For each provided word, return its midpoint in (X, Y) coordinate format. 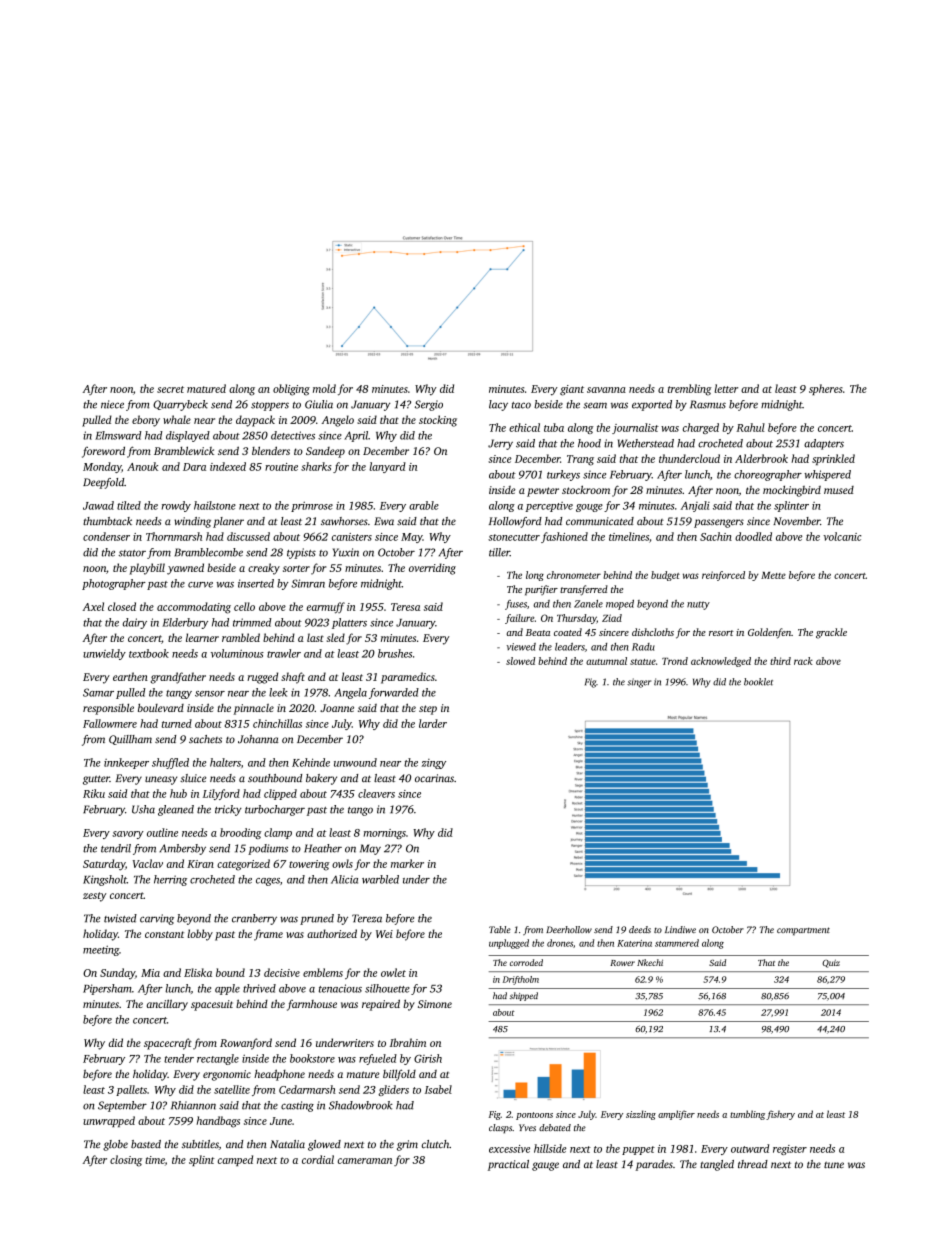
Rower (622, 963)
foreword (103, 452)
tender (179, 1058)
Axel (93, 606)
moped (620, 605)
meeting (101, 951)
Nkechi (650, 962)
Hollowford (515, 522)
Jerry (500, 444)
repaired (381, 1005)
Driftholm (521, 980)
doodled (753, 536)
